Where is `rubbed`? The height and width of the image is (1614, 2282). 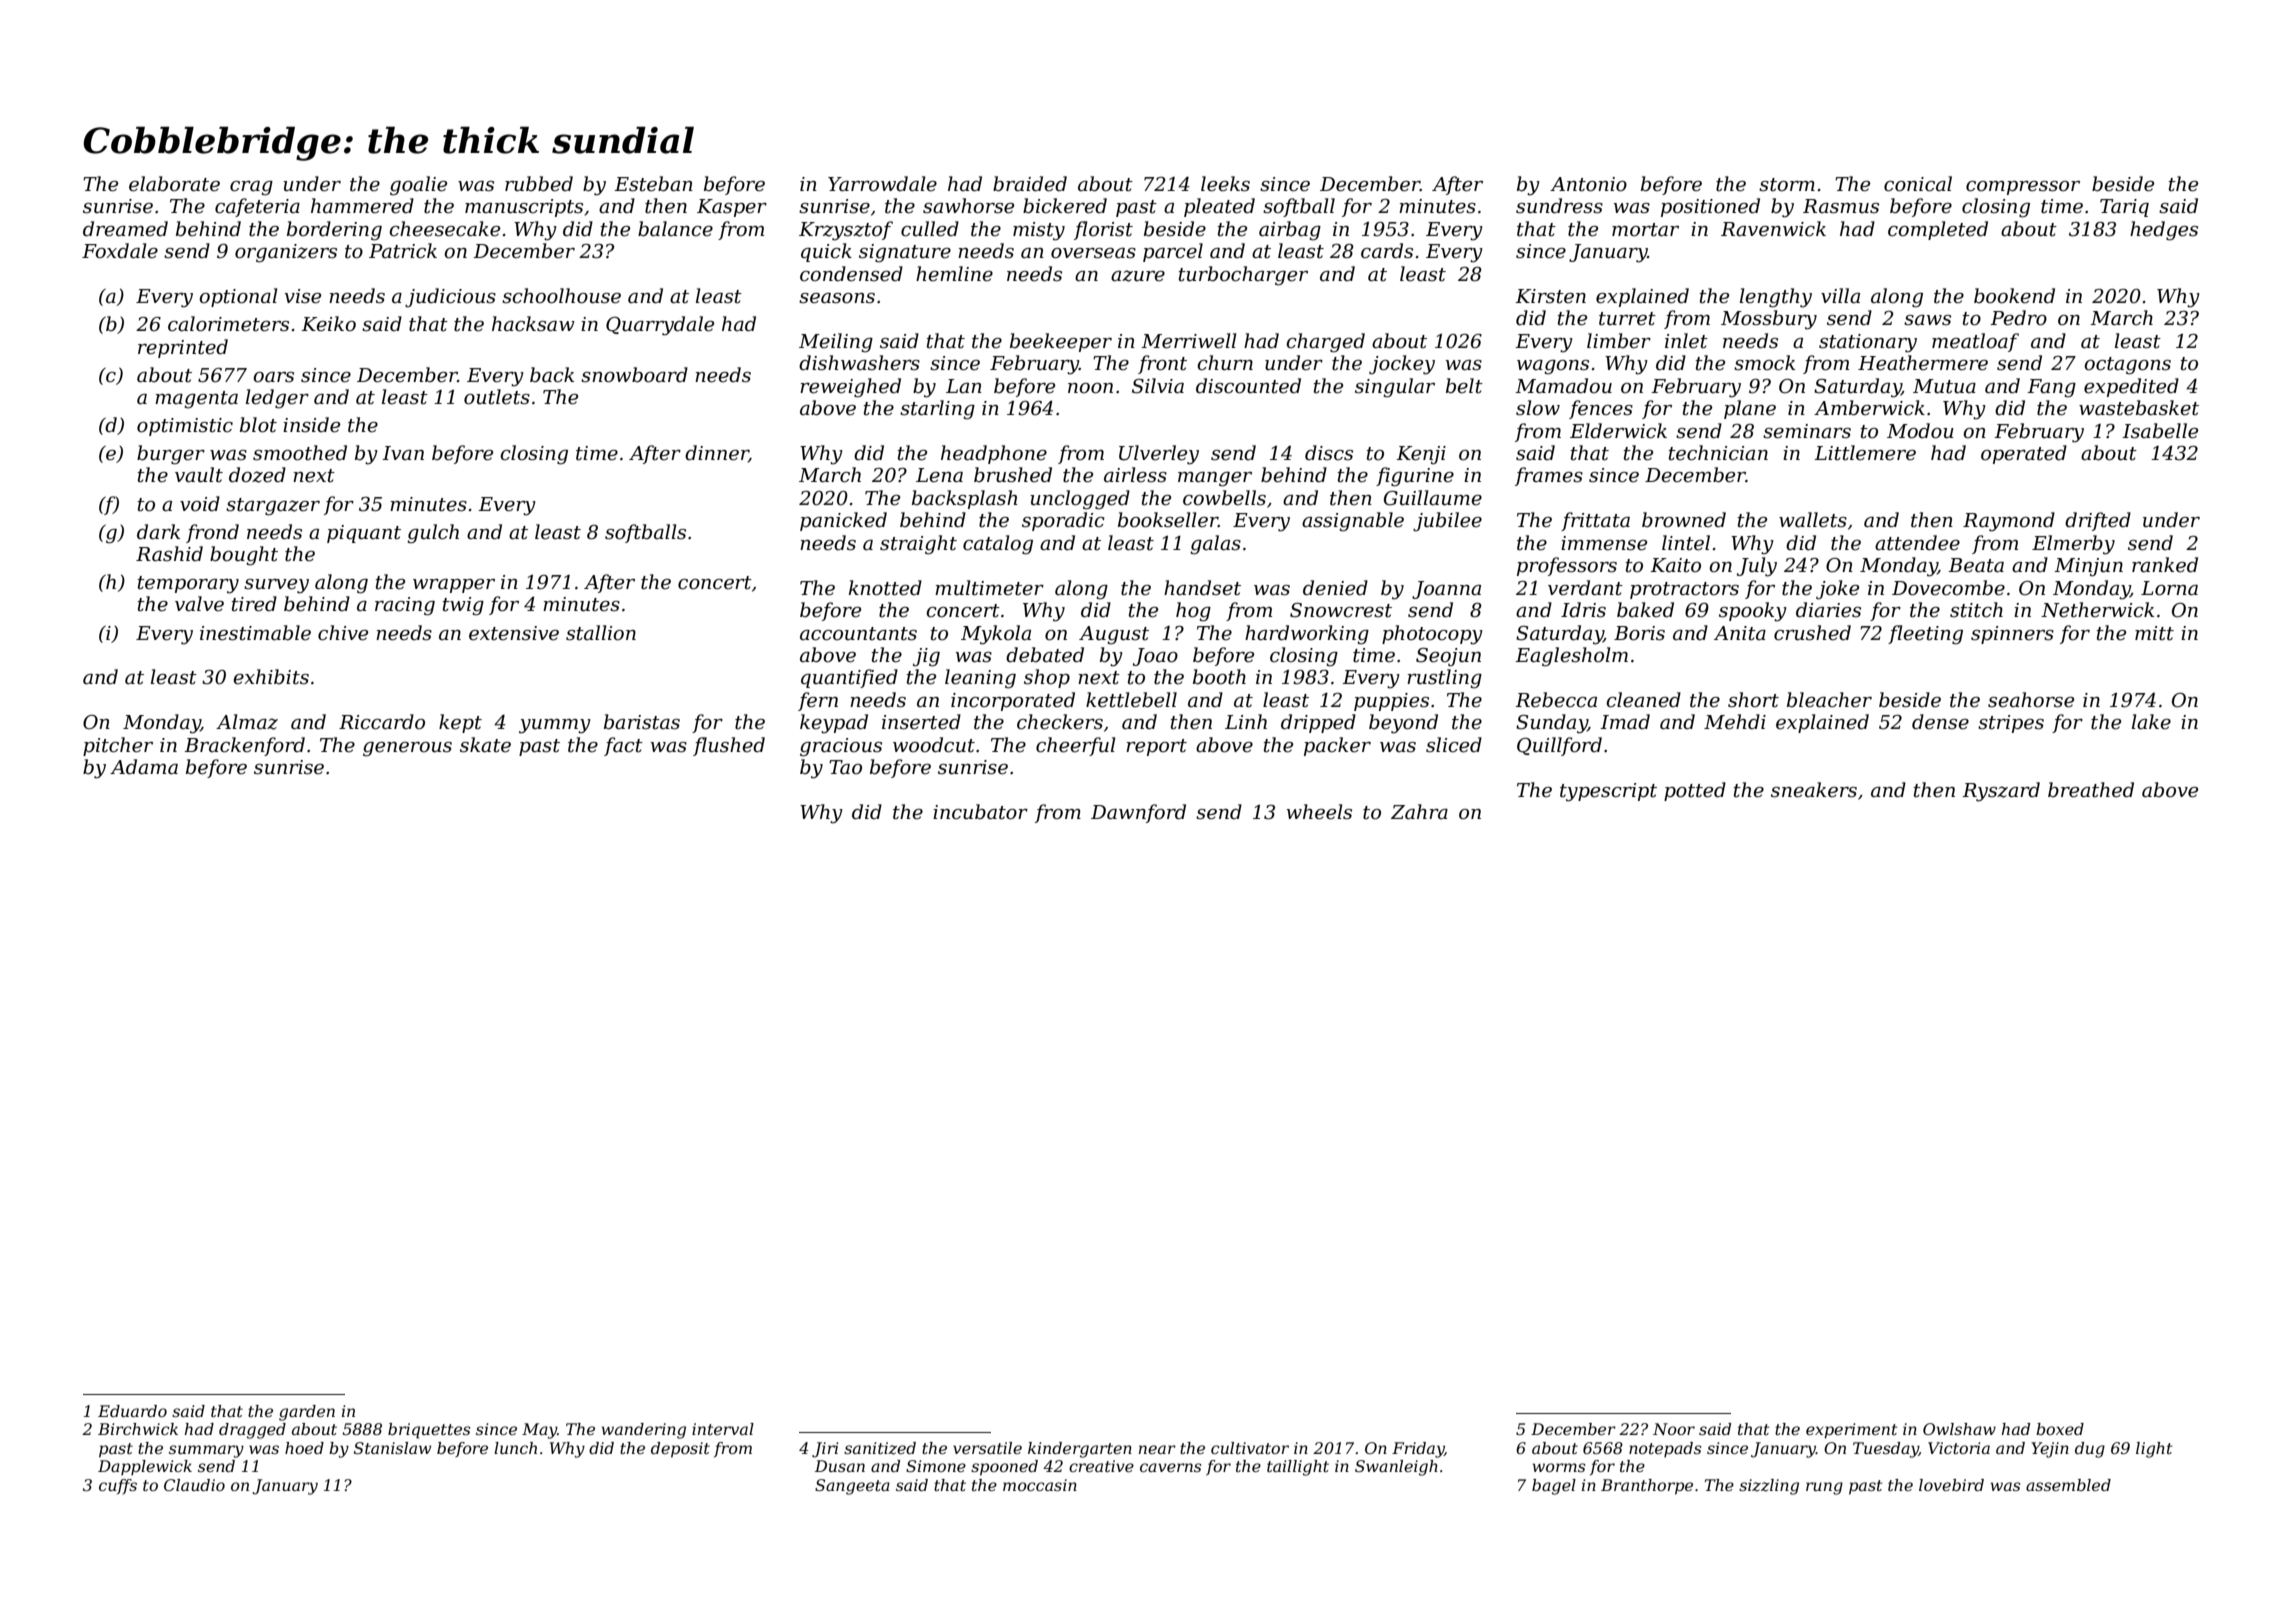
rubbed is located at coordinates (539, 184).
